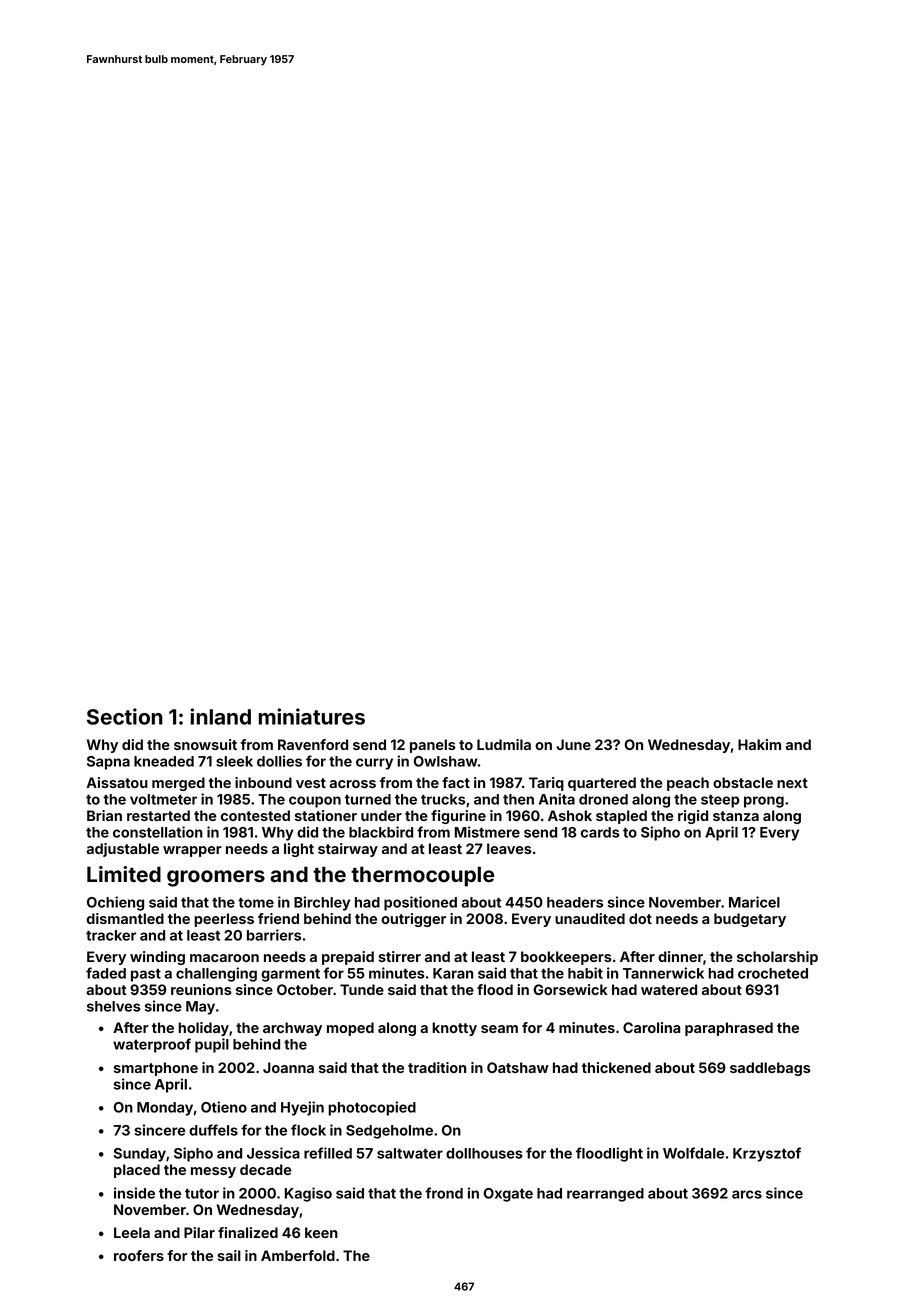 The width and height of the screenshot is (908, 1316). What do you see at coordinates (321, 1232) in the screenshot?
I see `keen` at bounding box center [321, 1232].
